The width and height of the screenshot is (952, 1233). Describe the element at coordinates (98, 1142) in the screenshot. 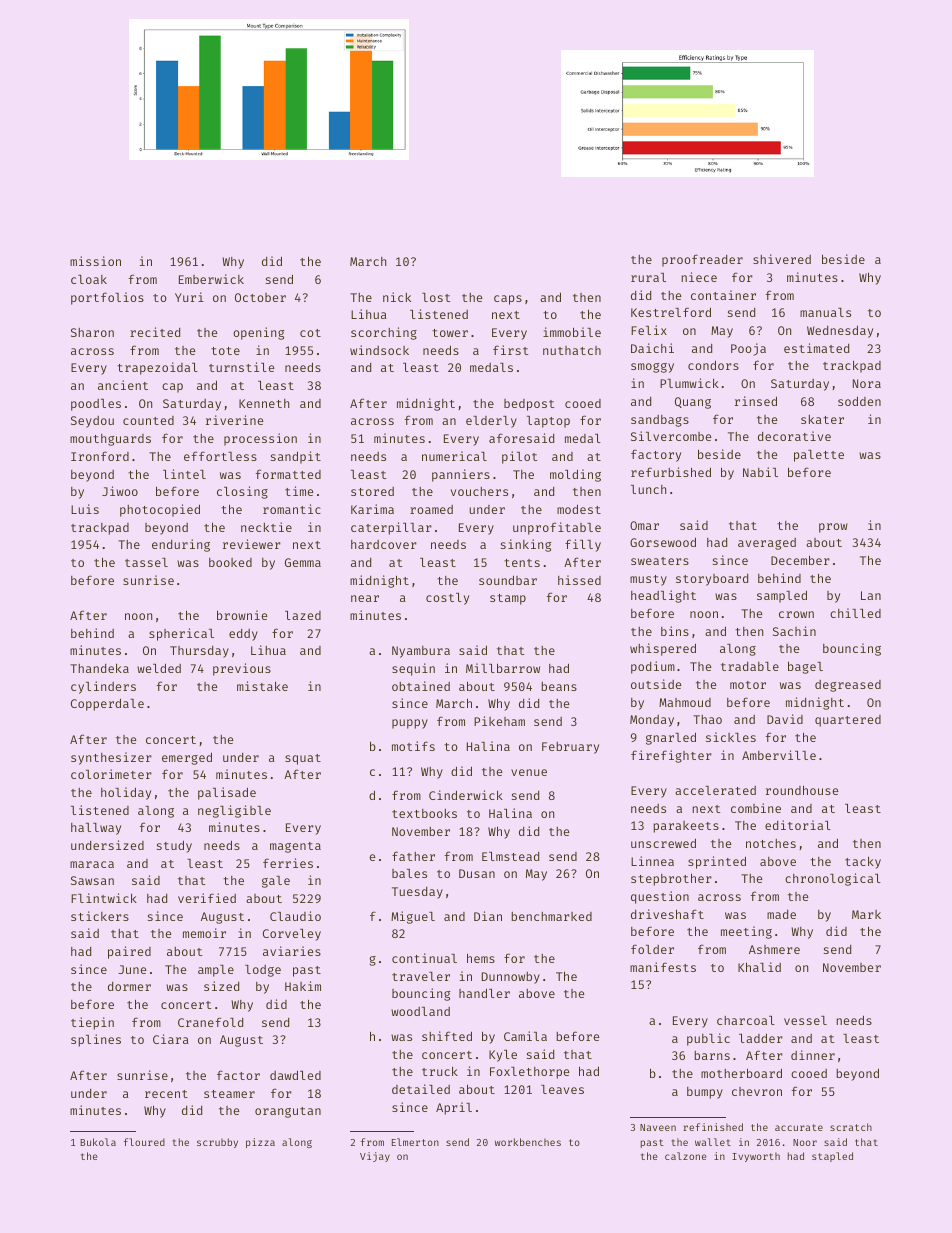

I see `Bukola` at that location.
